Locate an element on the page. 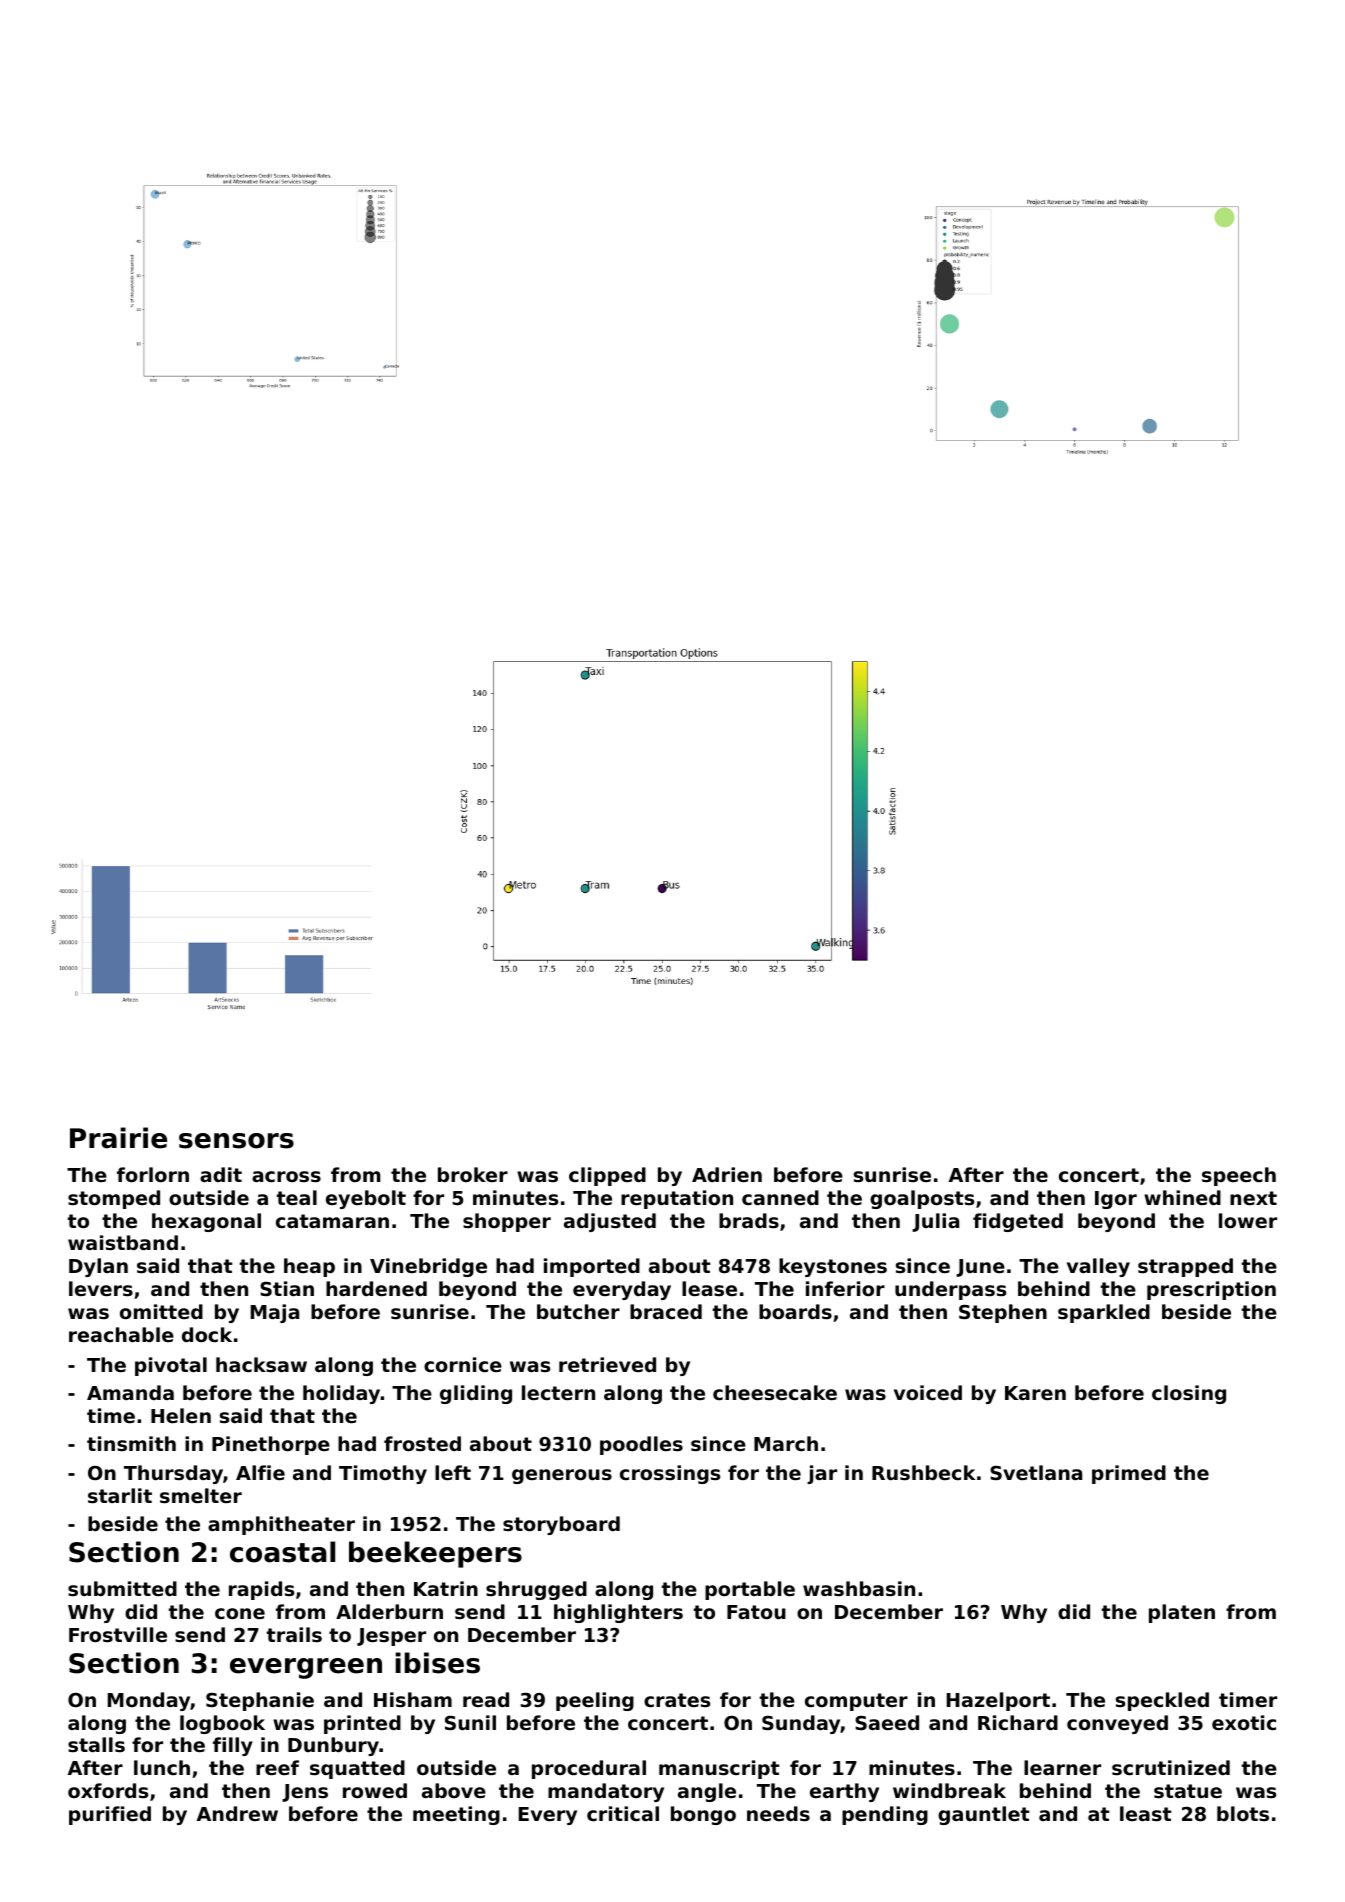 The image size is (1345, 1902). butcher is located at coordinates (578, 1311).
